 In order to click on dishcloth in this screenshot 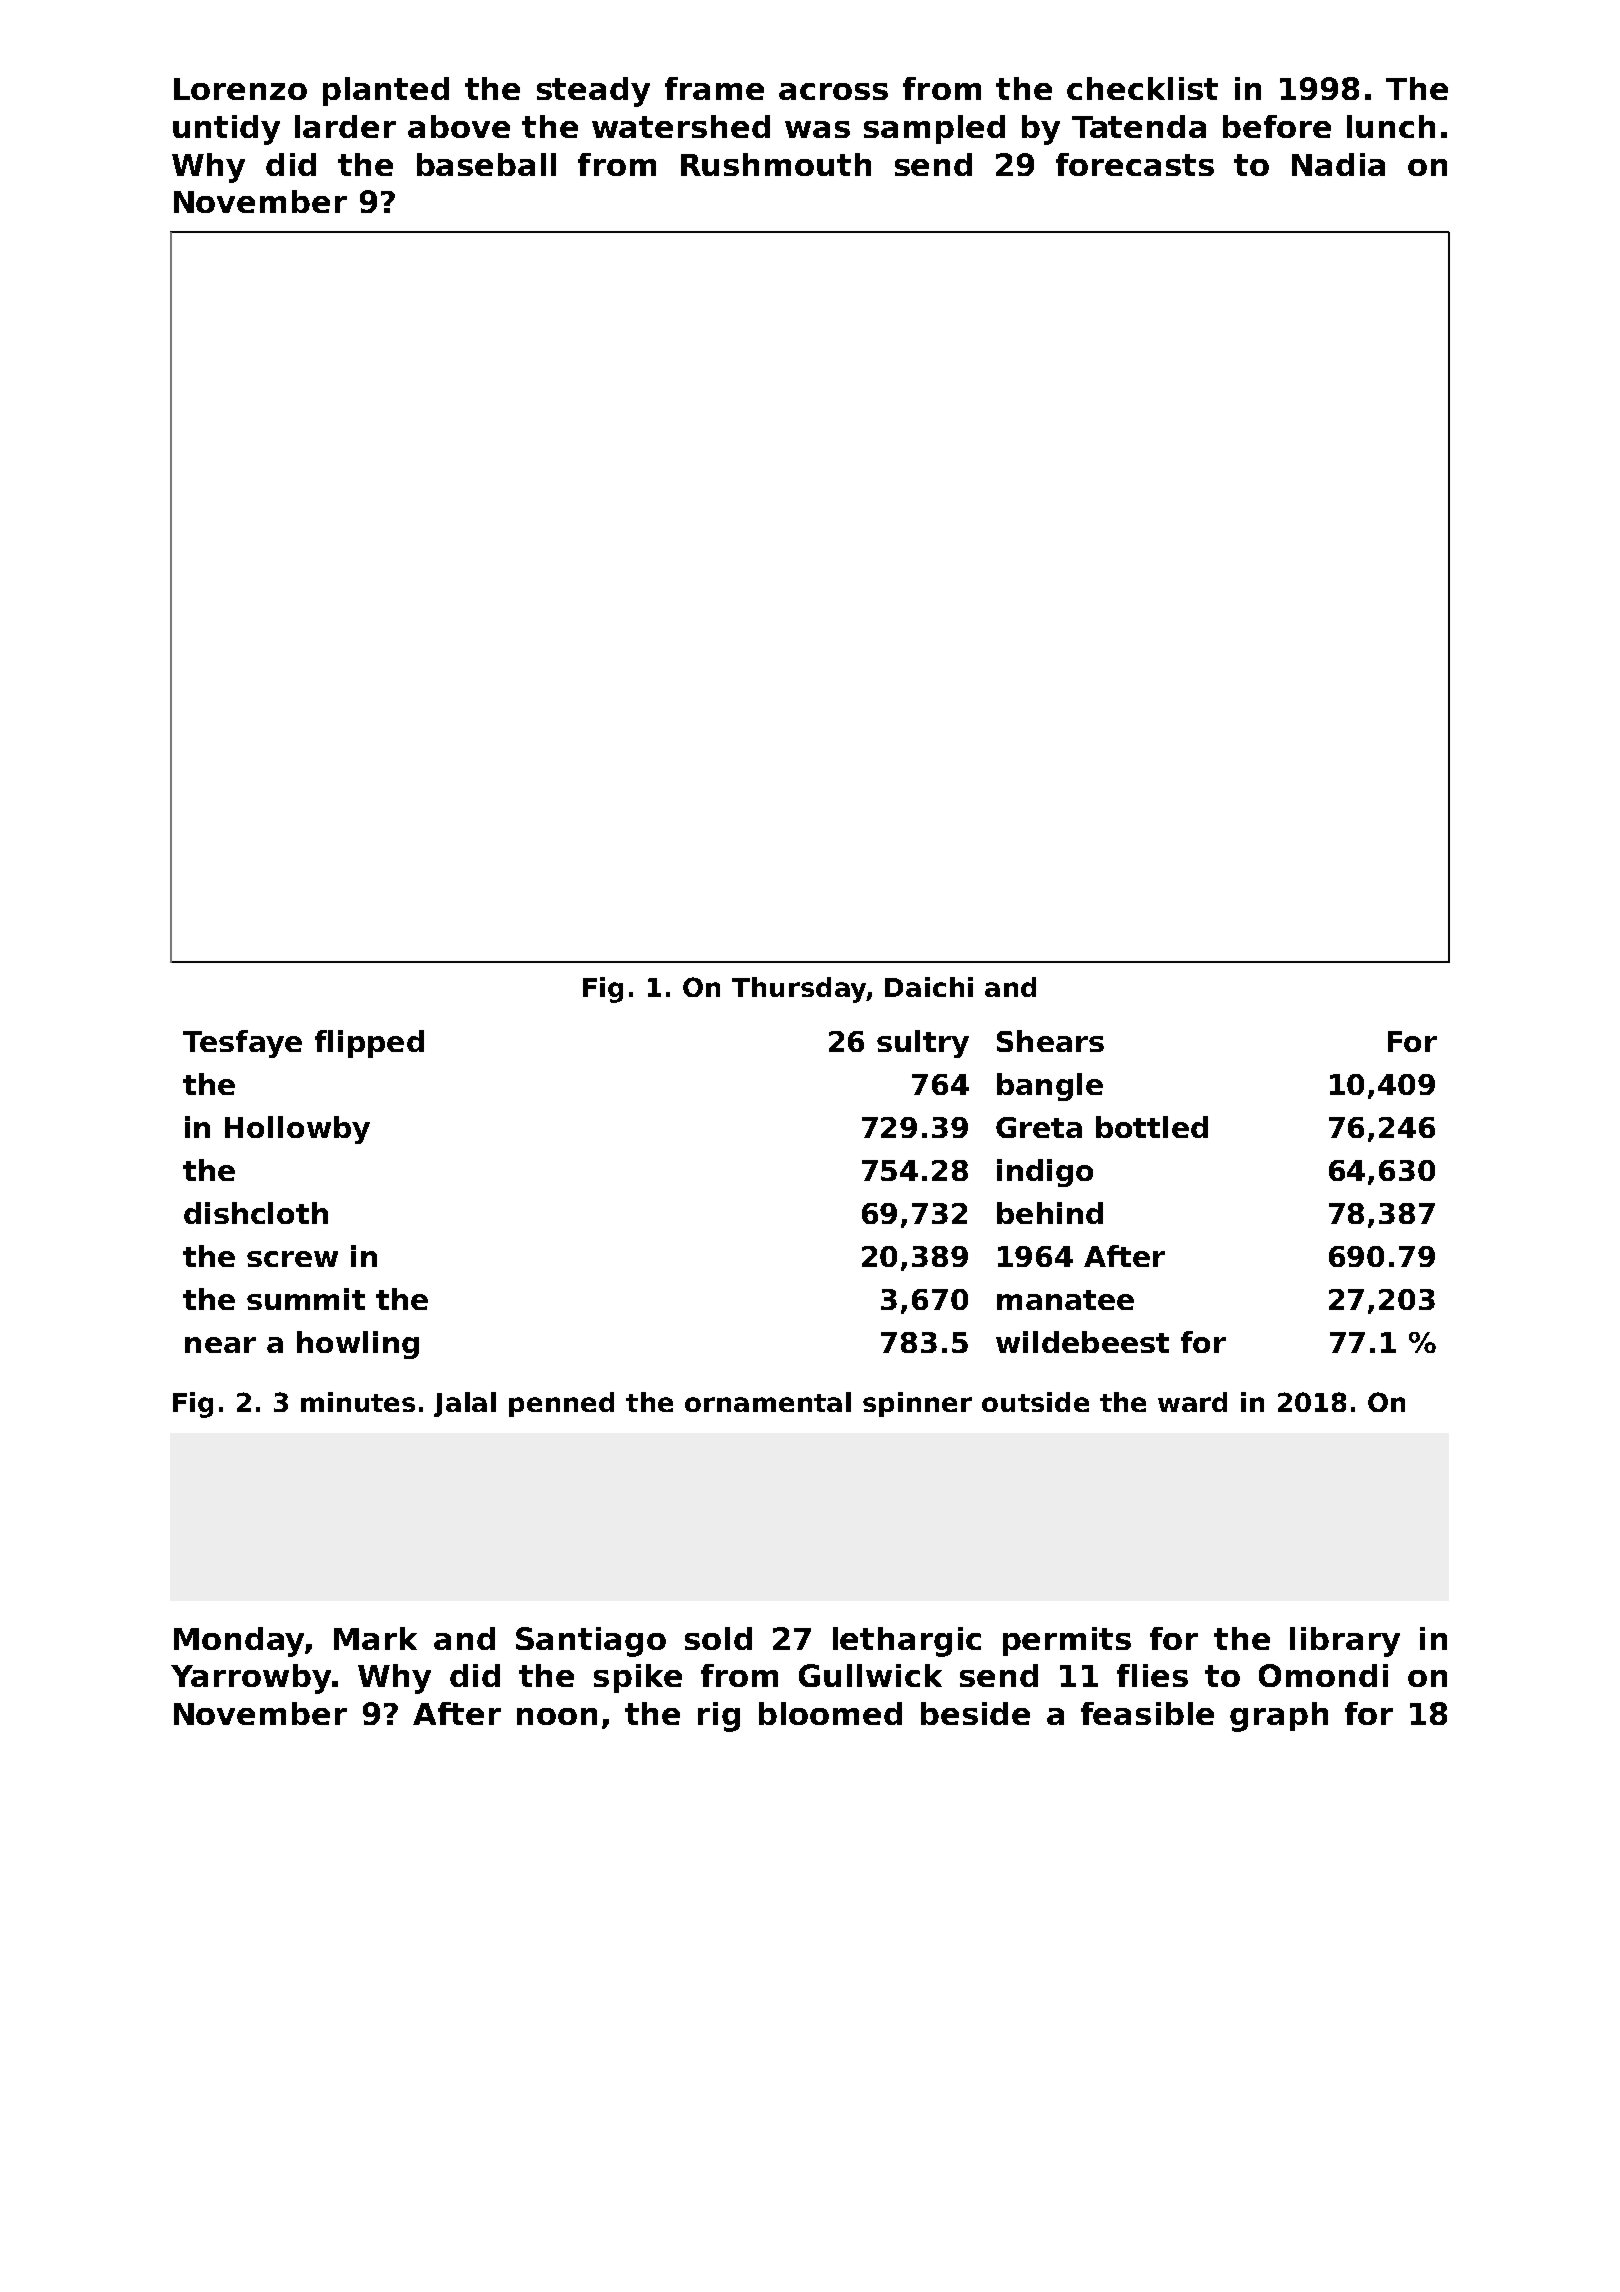, I will do `click(256, 1213)`.
